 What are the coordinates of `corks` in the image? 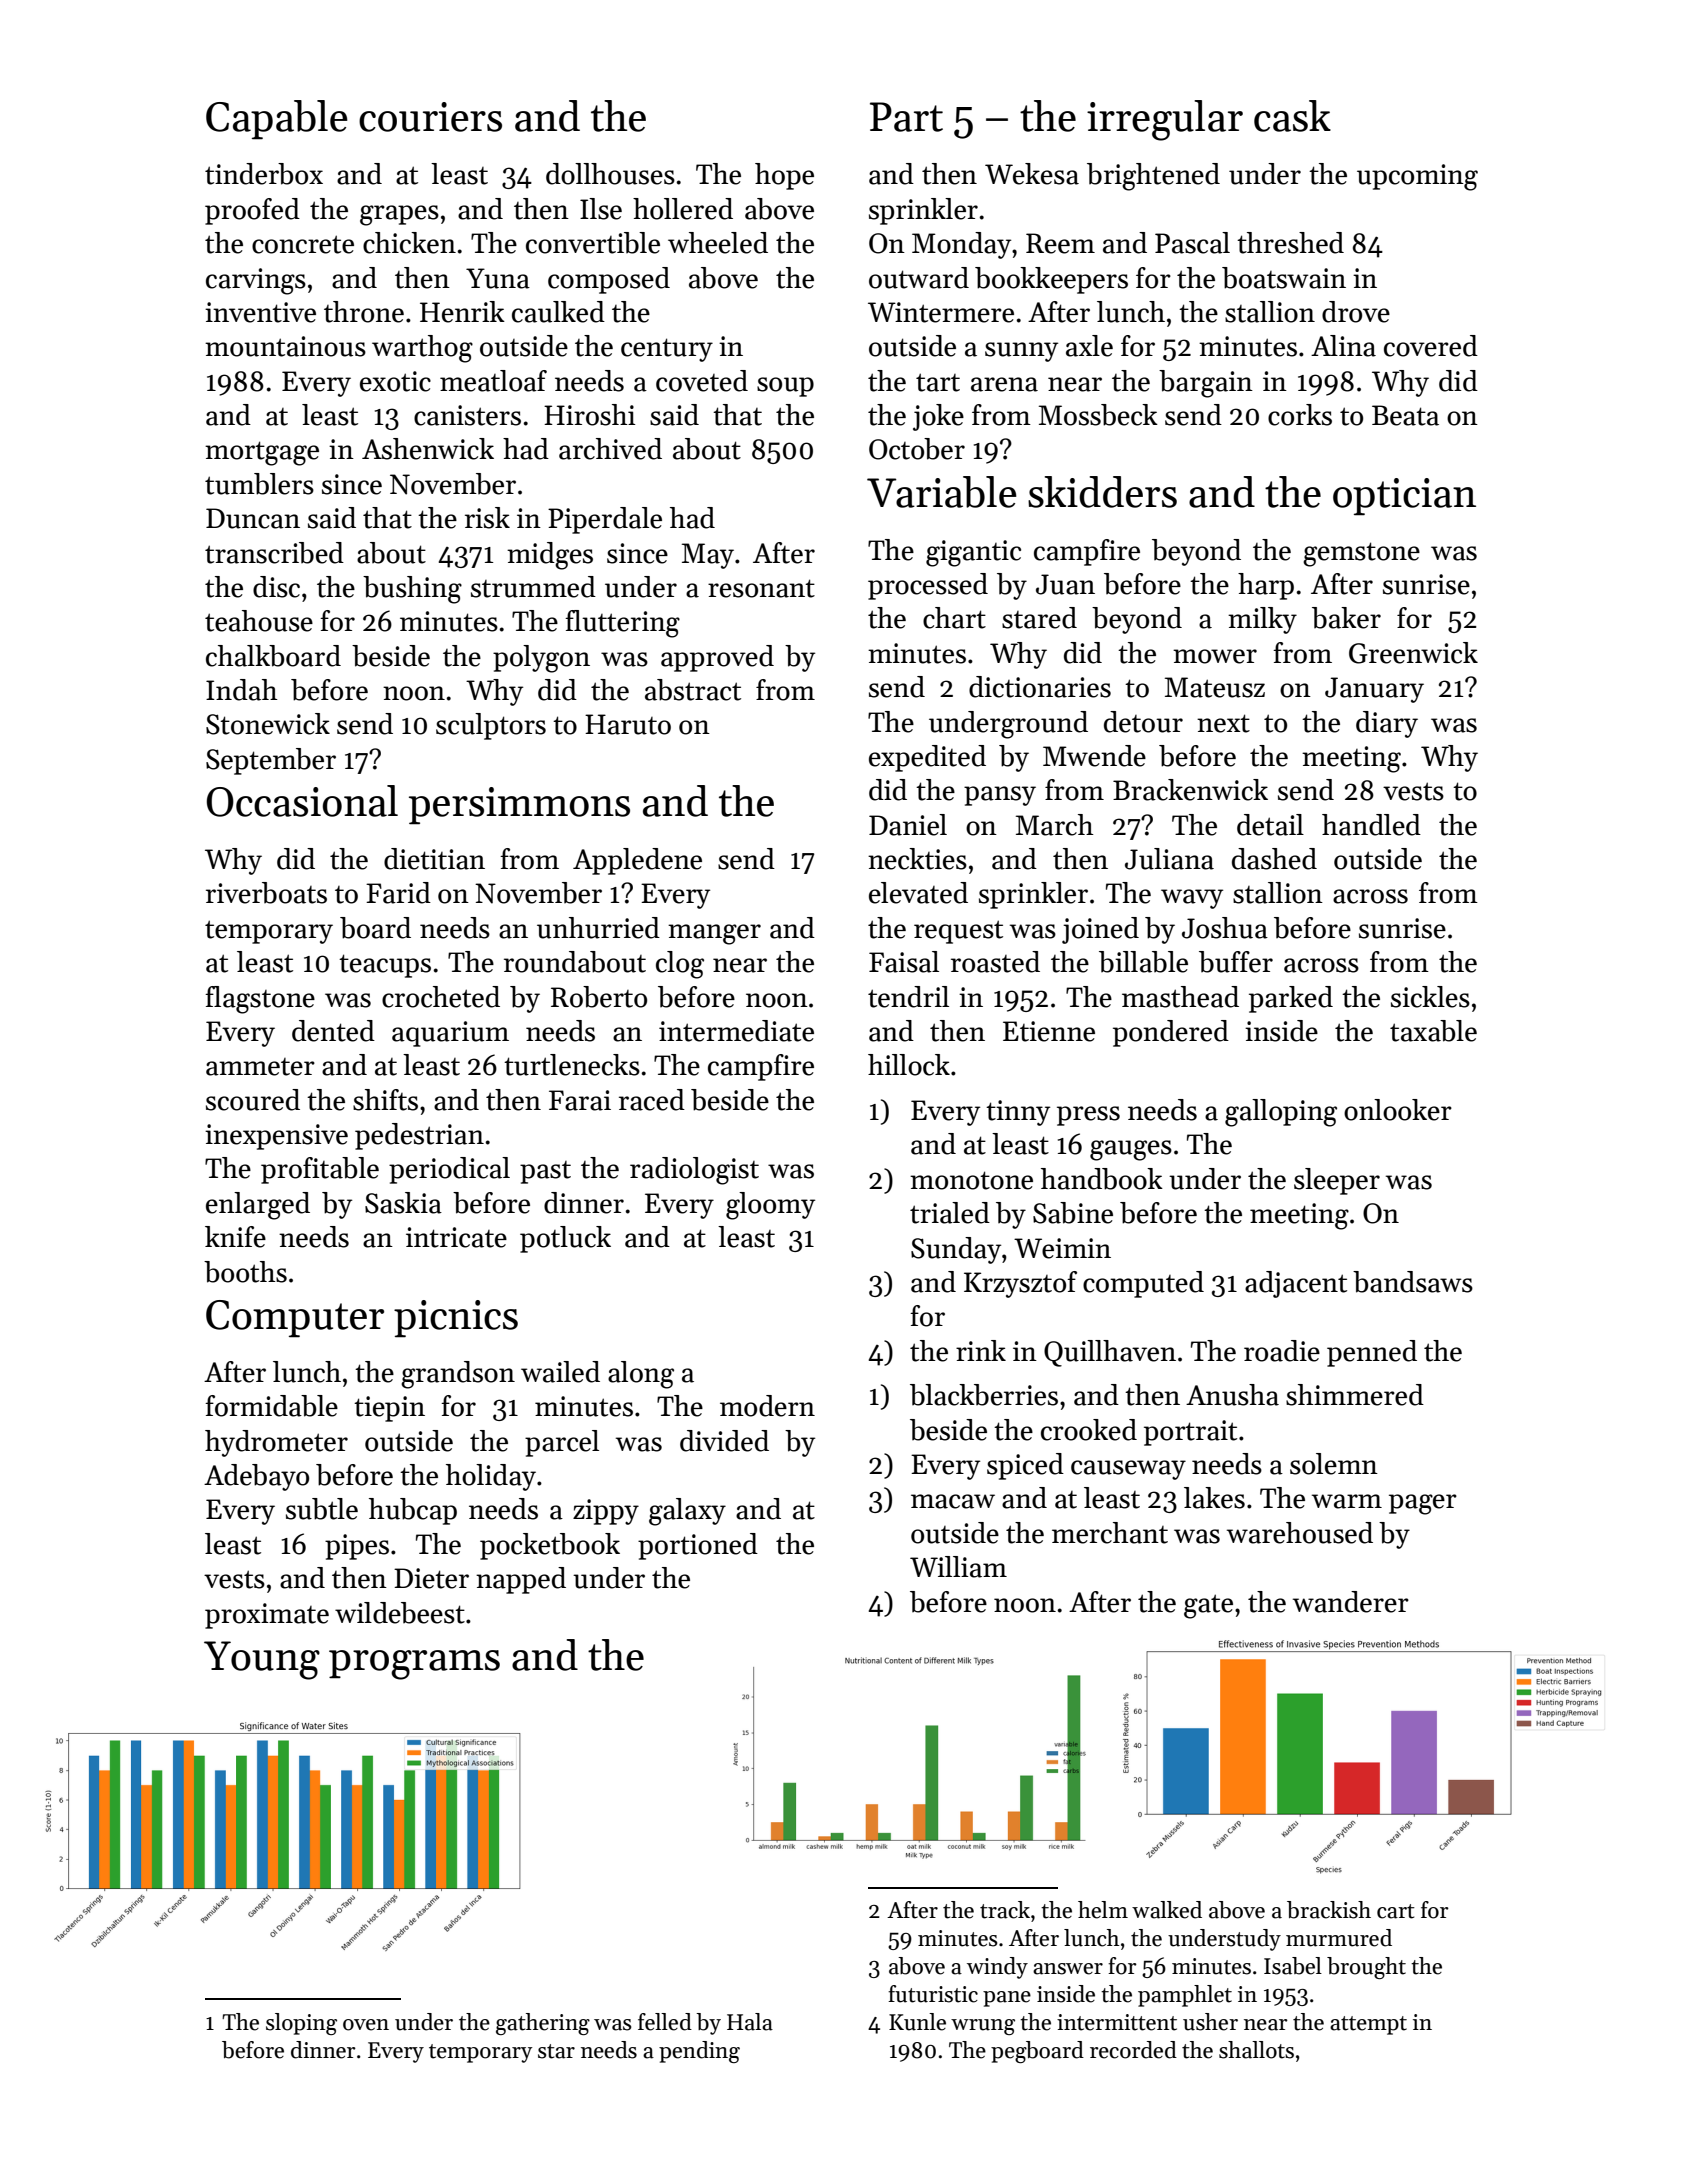 It's located at (1300, 415).
